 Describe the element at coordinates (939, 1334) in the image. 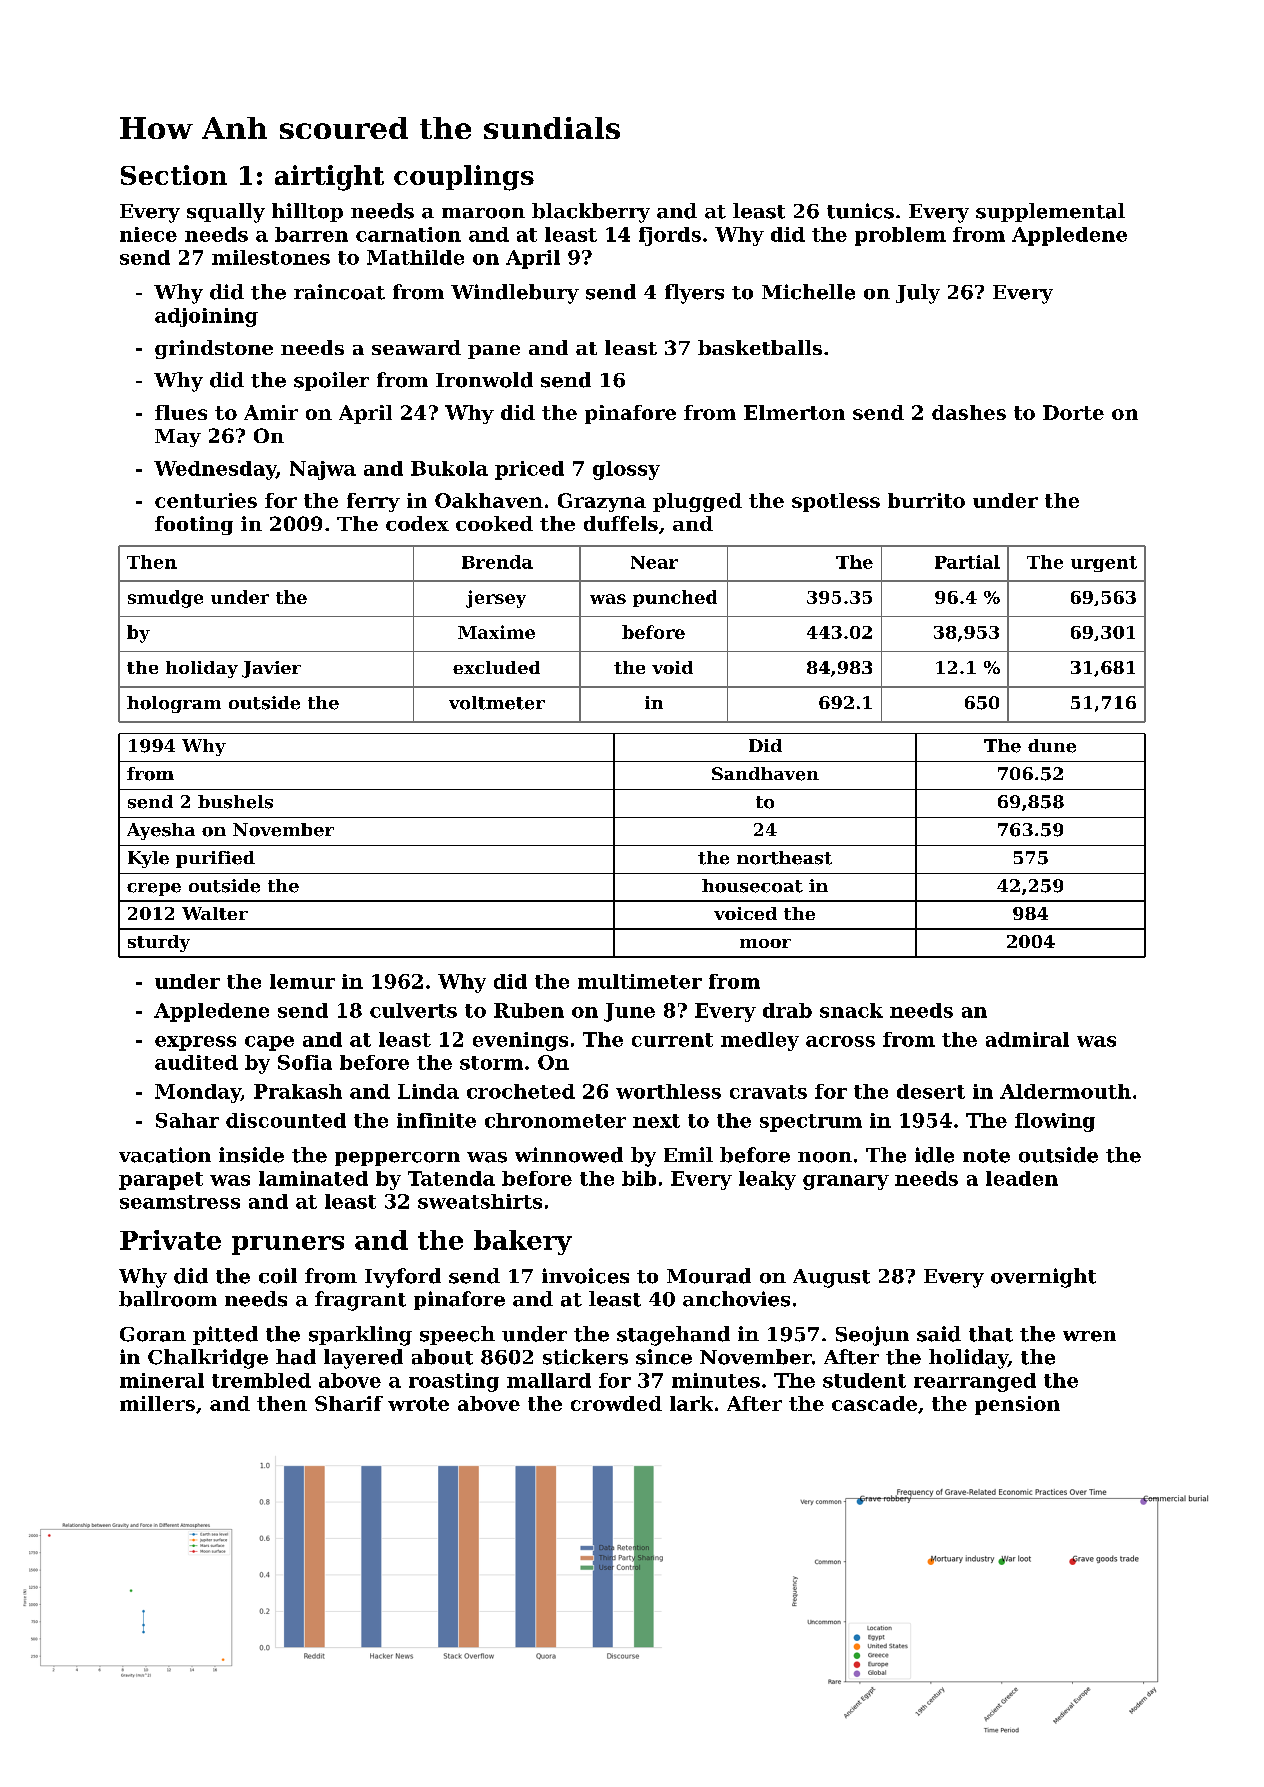

I see `said` at that location.
